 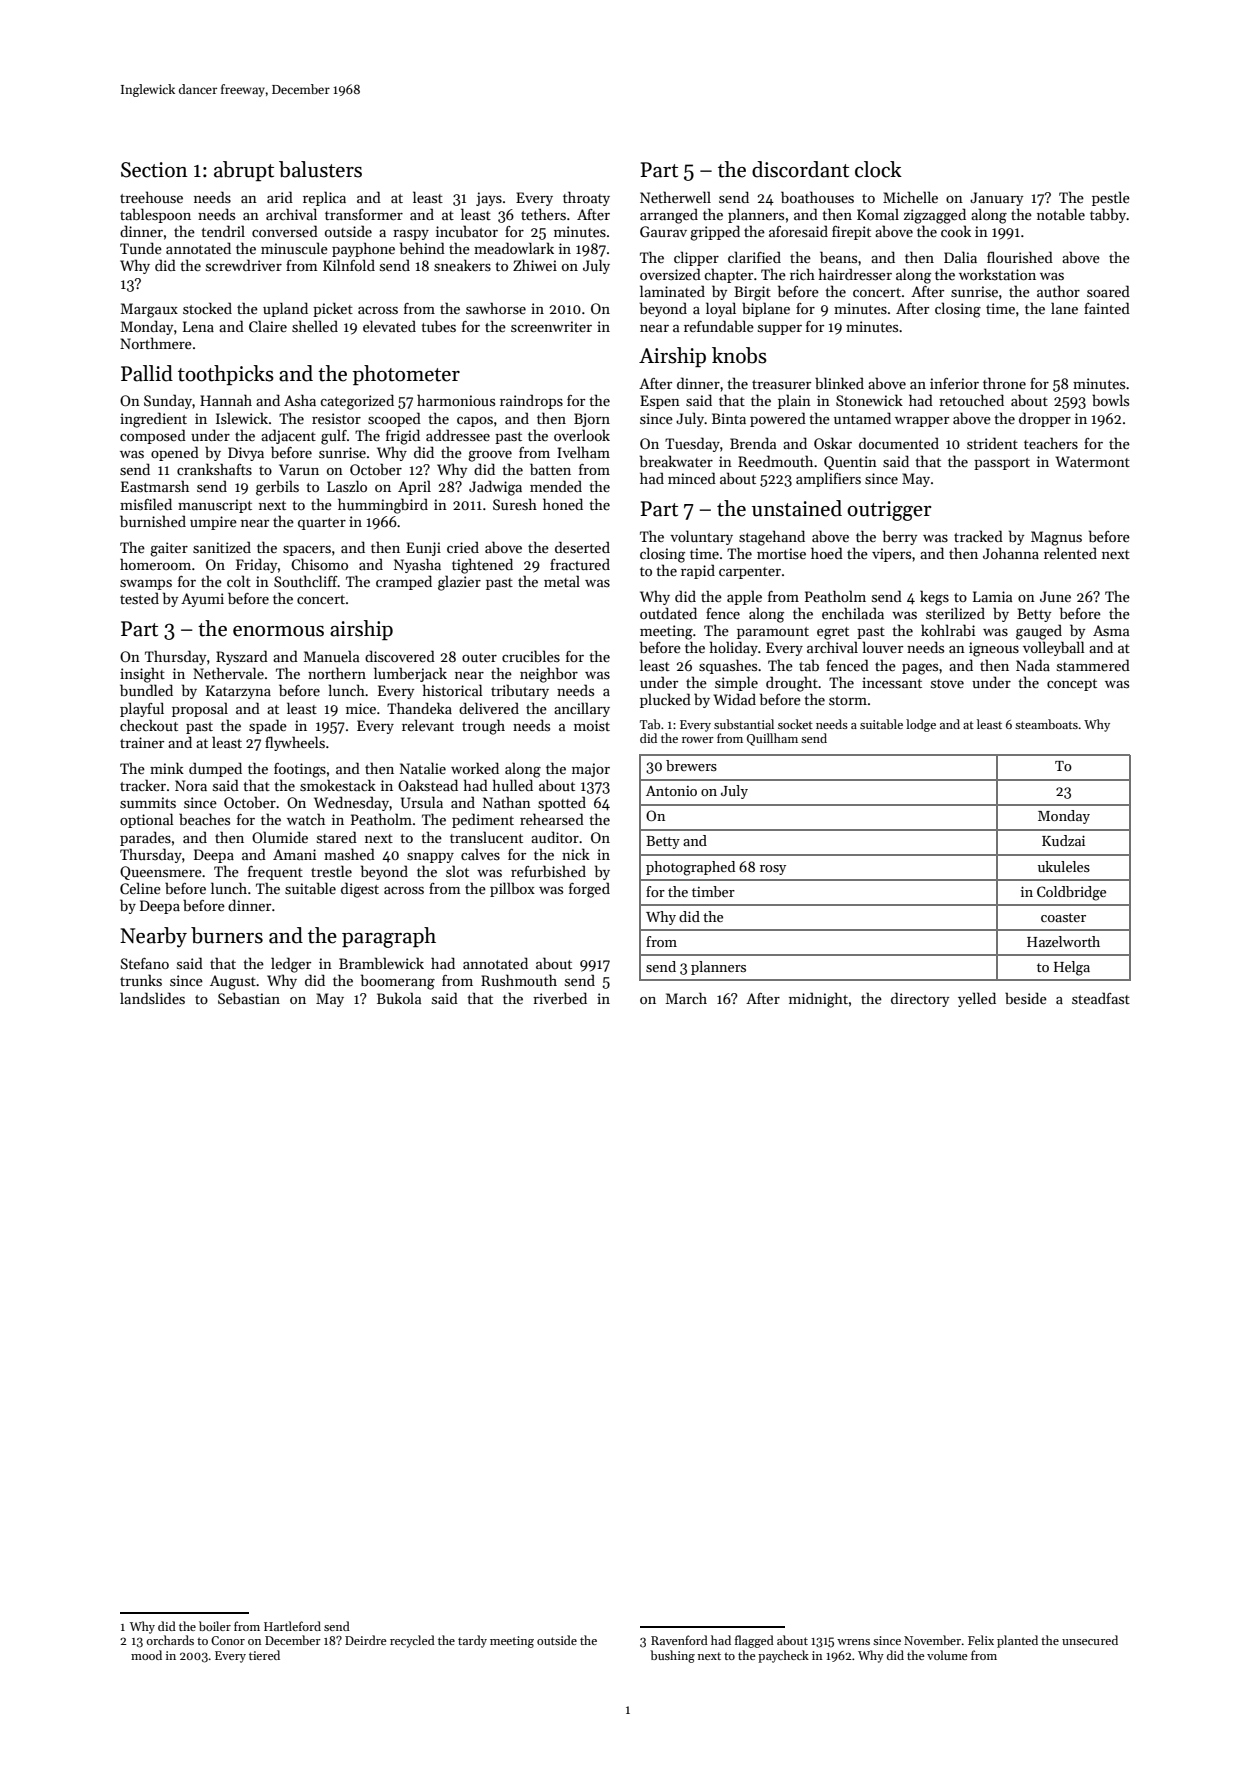 I want to click on fainted, so click(x=1107, y=308).
